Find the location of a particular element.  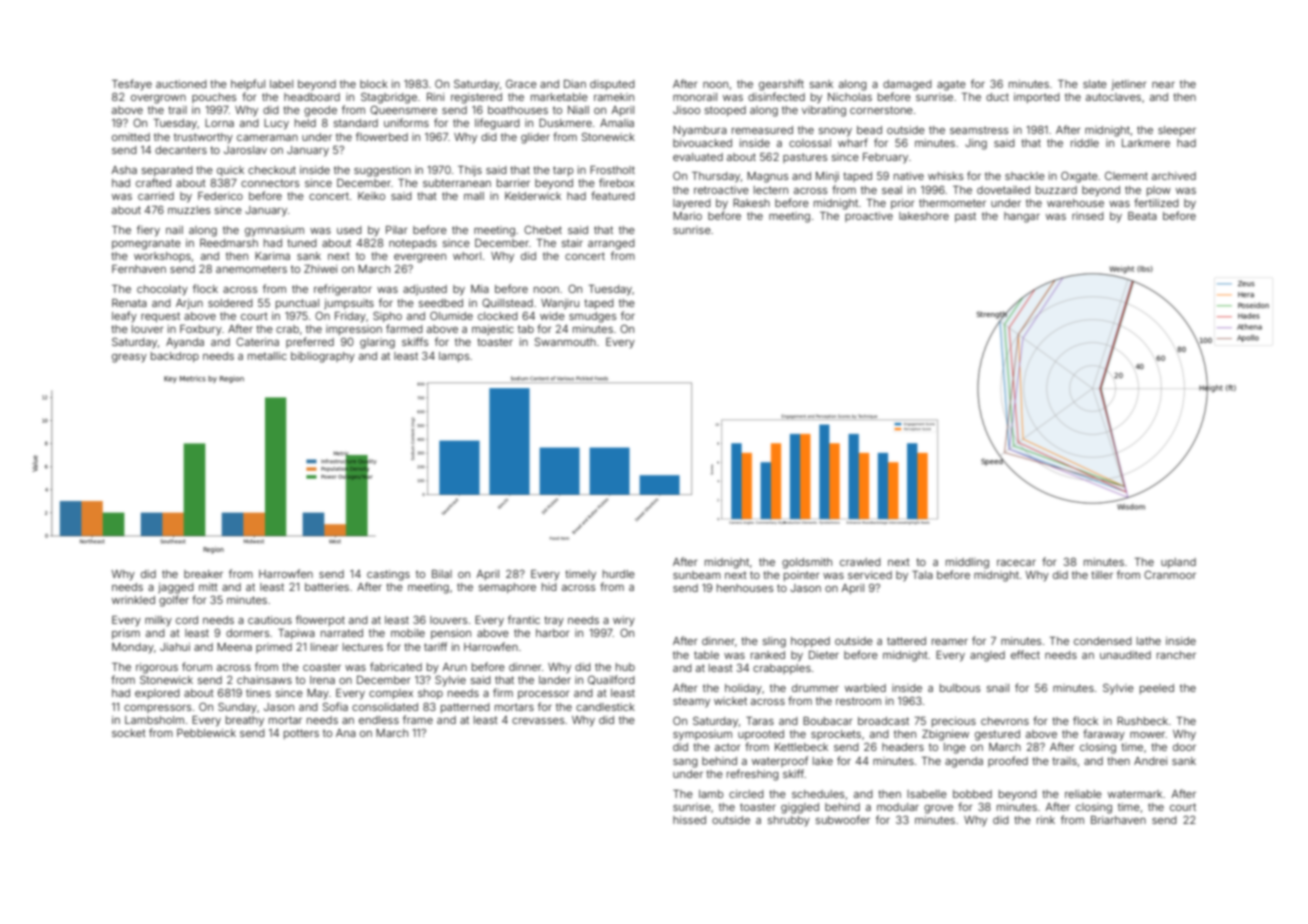

wiry is located at coordinates (624, 621).
